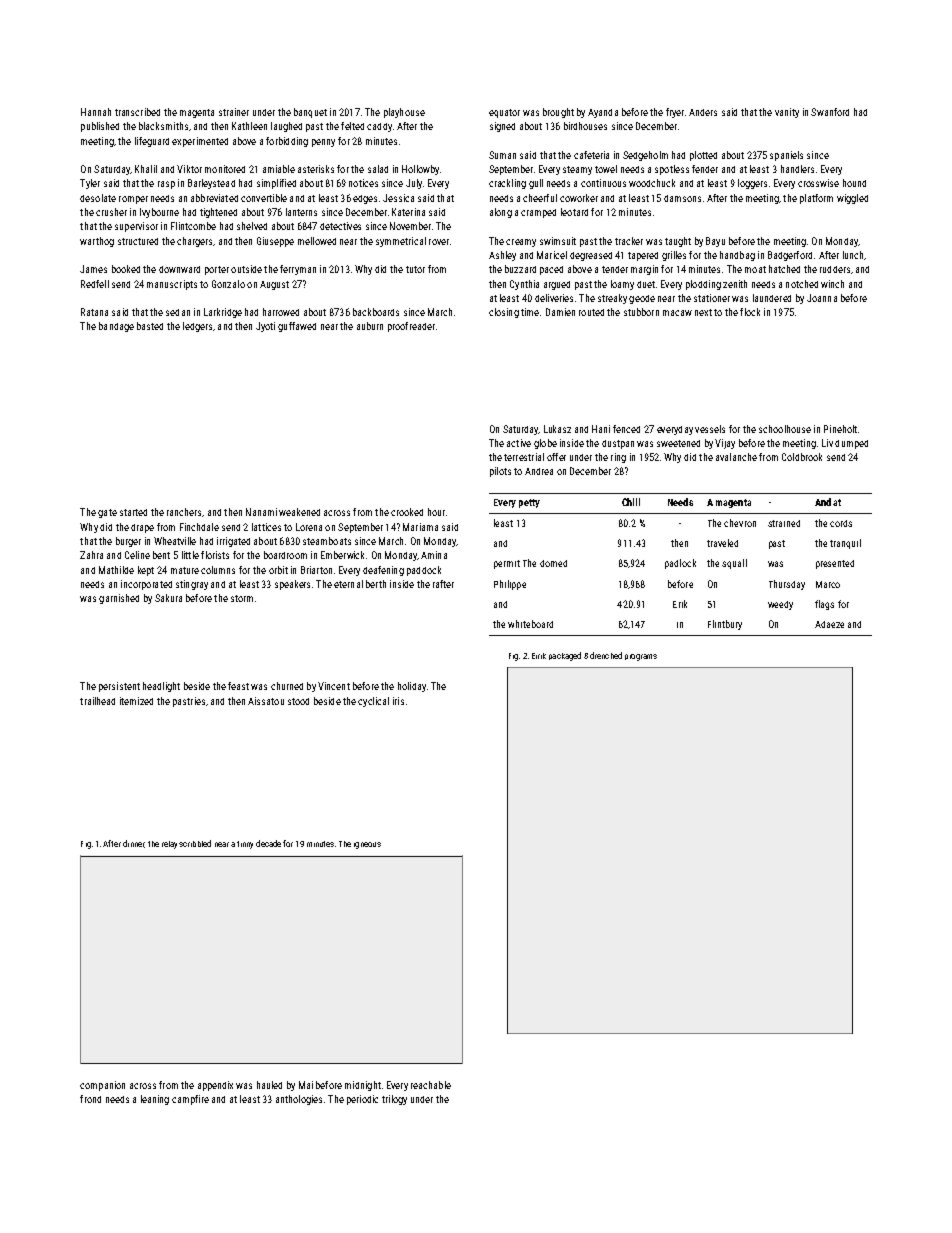 Image resolution: width=952 pixels, height=1233 pixels. Describe the element at coordinates (641, 312) in the image. I see `stubborn` at that location.
